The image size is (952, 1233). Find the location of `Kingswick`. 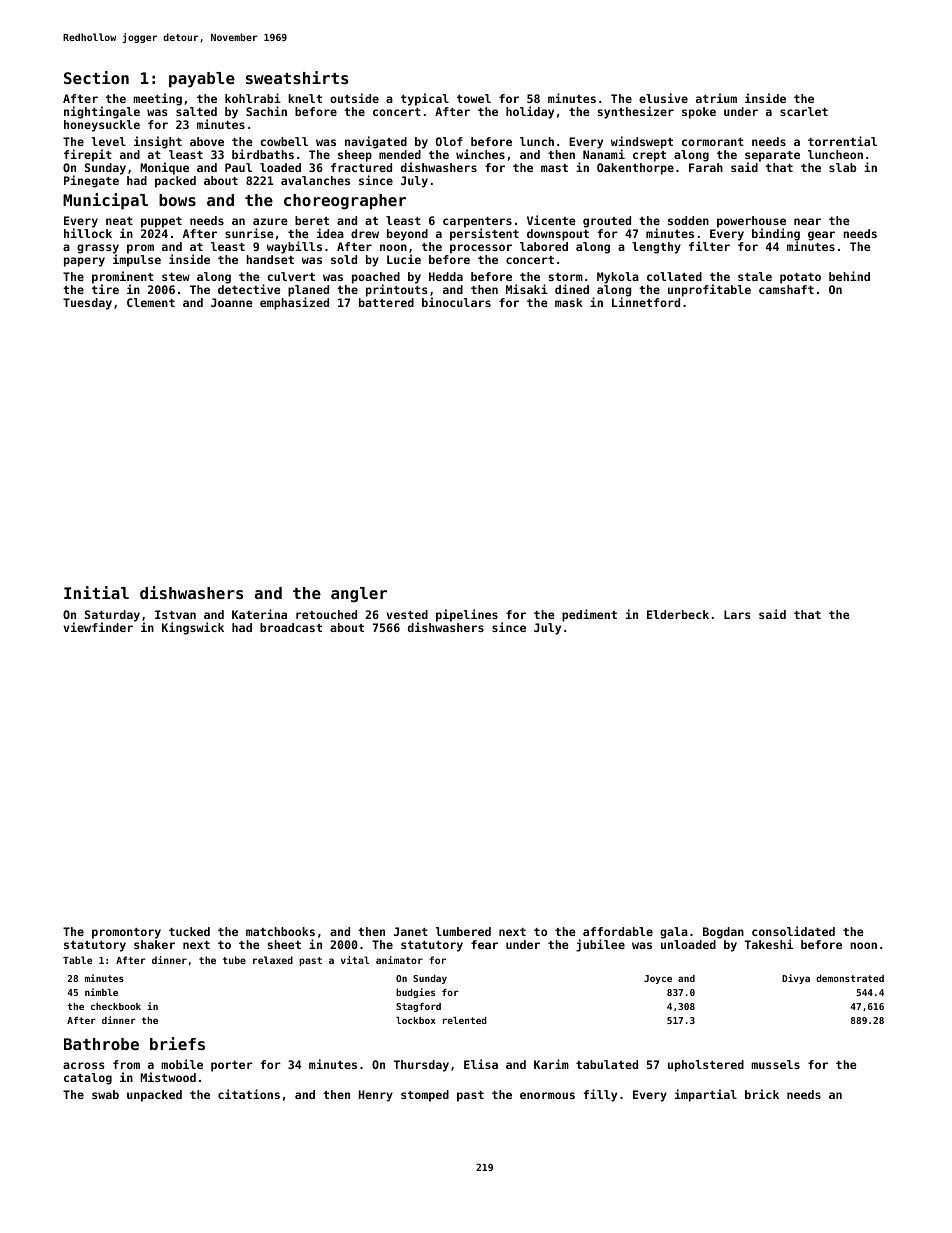

Kingswick is located at coordinates (193, 628).
